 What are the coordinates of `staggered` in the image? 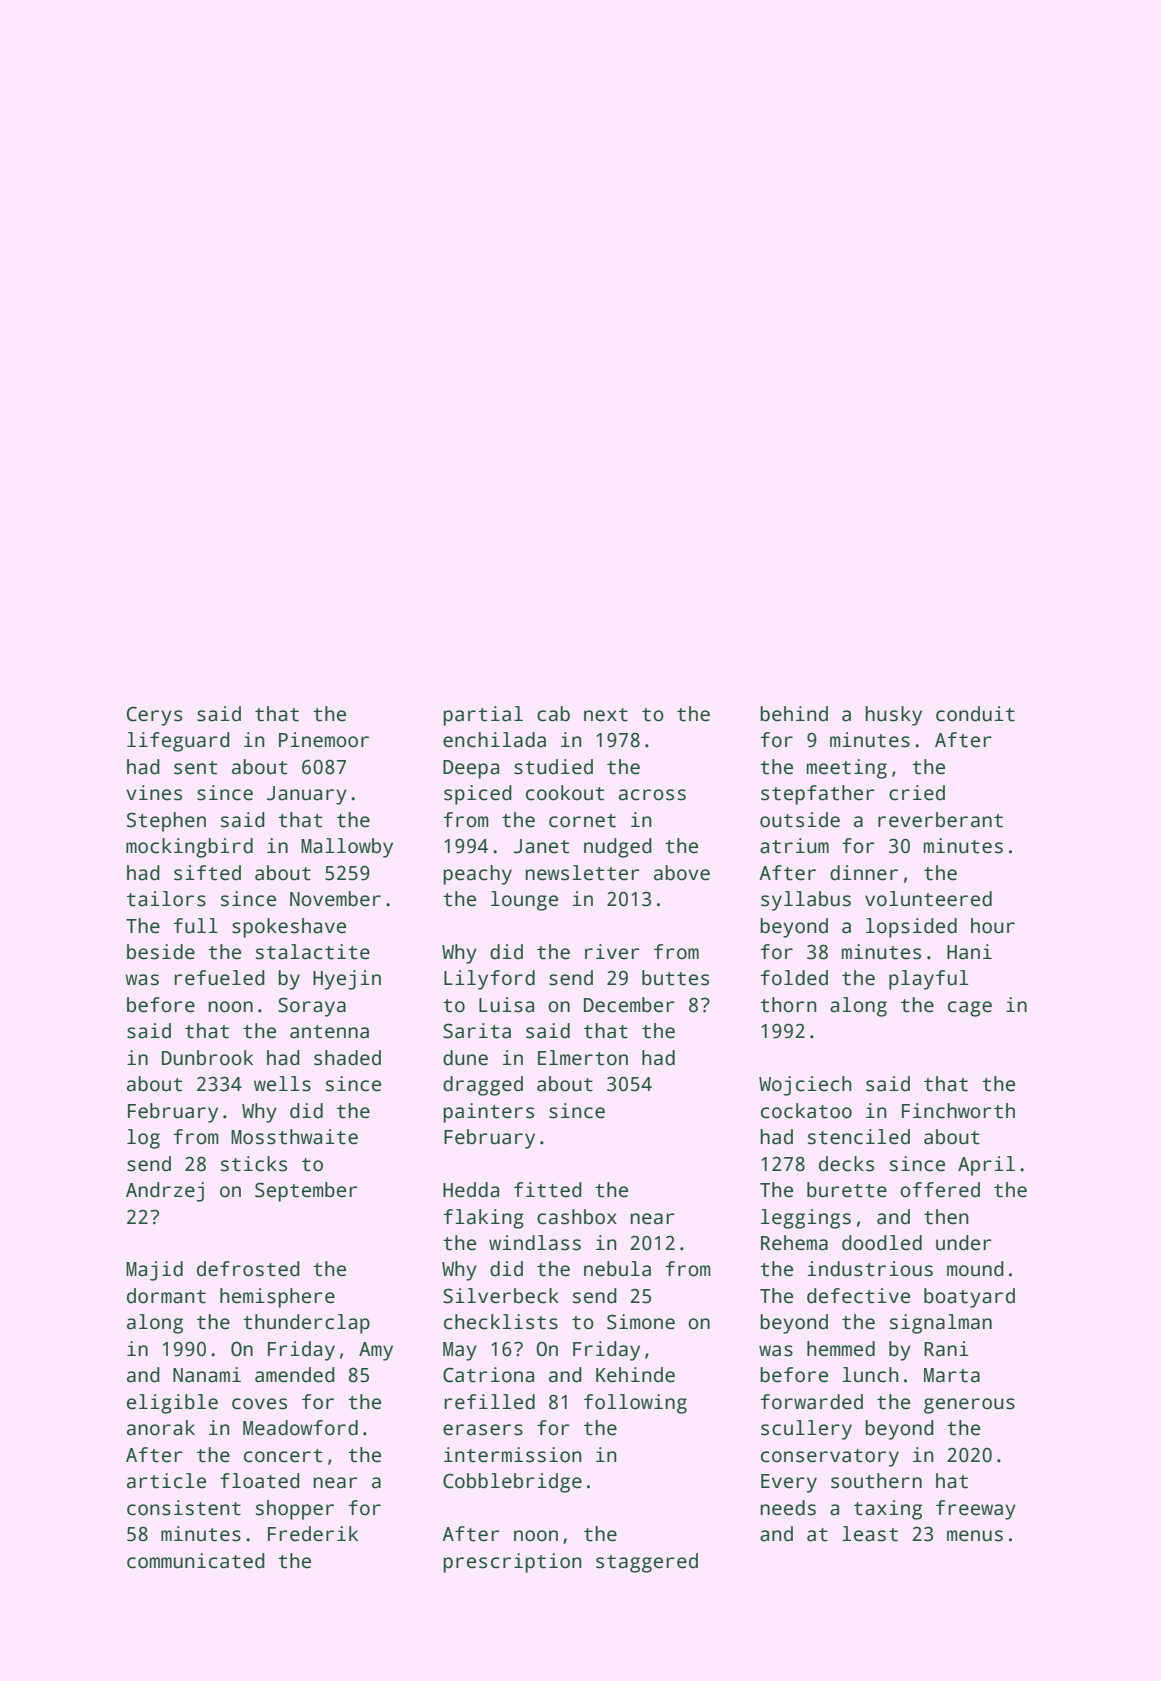 It's located at (647, 1563).
